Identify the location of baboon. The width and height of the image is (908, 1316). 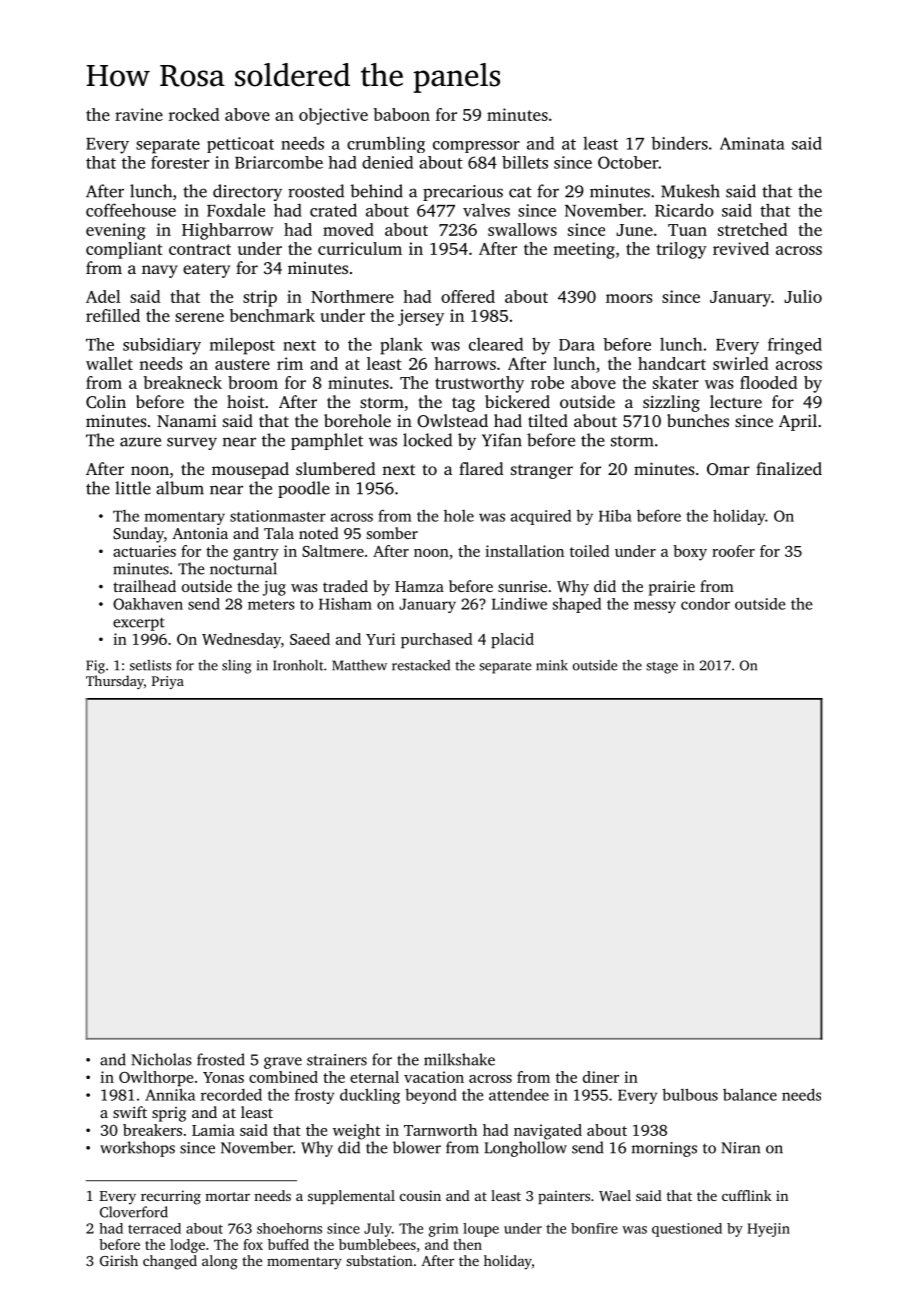
(402, 114).
